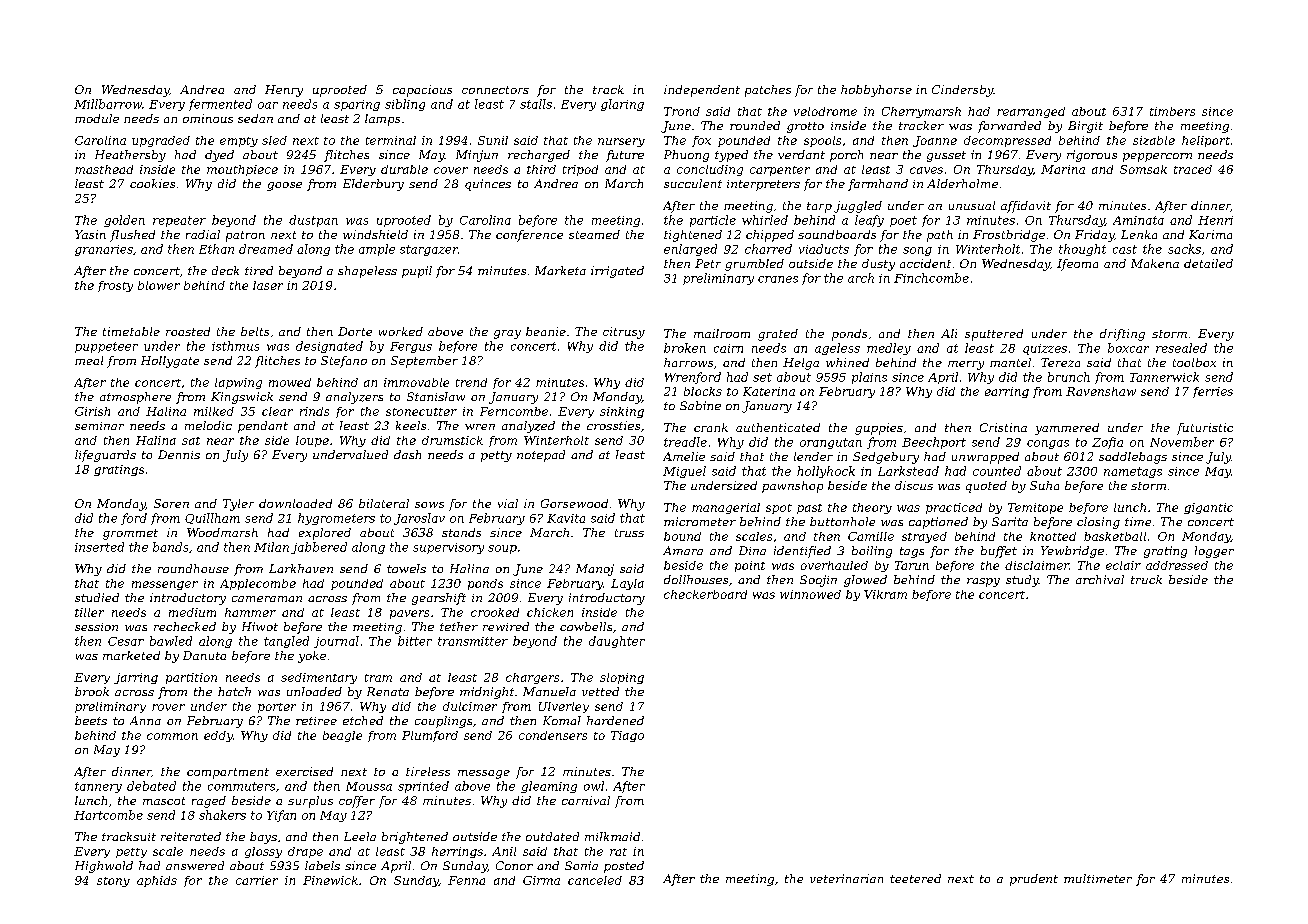  Describe the element at coordinates (1031, 112) in the page. I see `rearranged` at that location.
